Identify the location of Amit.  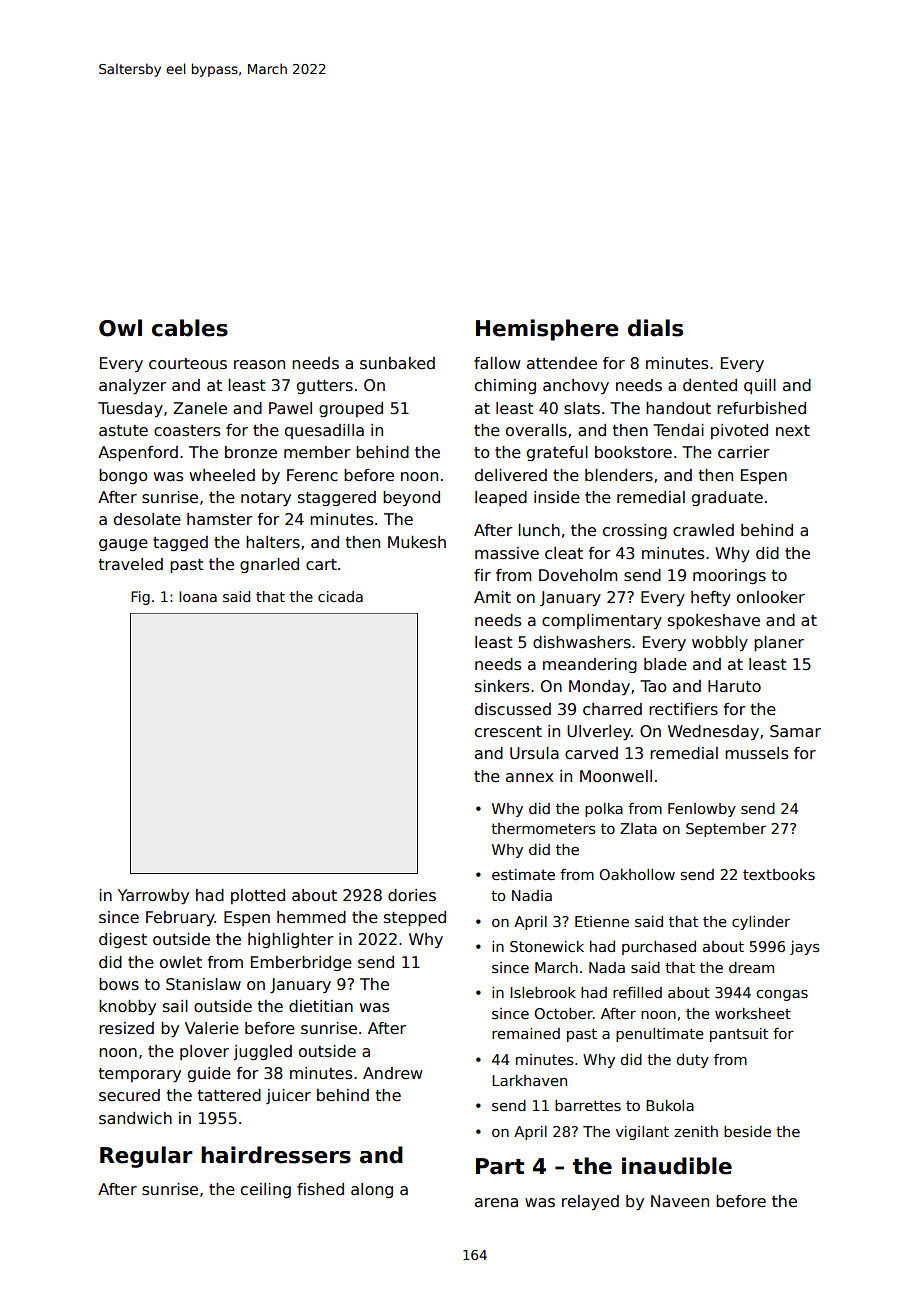
(492, 597).
